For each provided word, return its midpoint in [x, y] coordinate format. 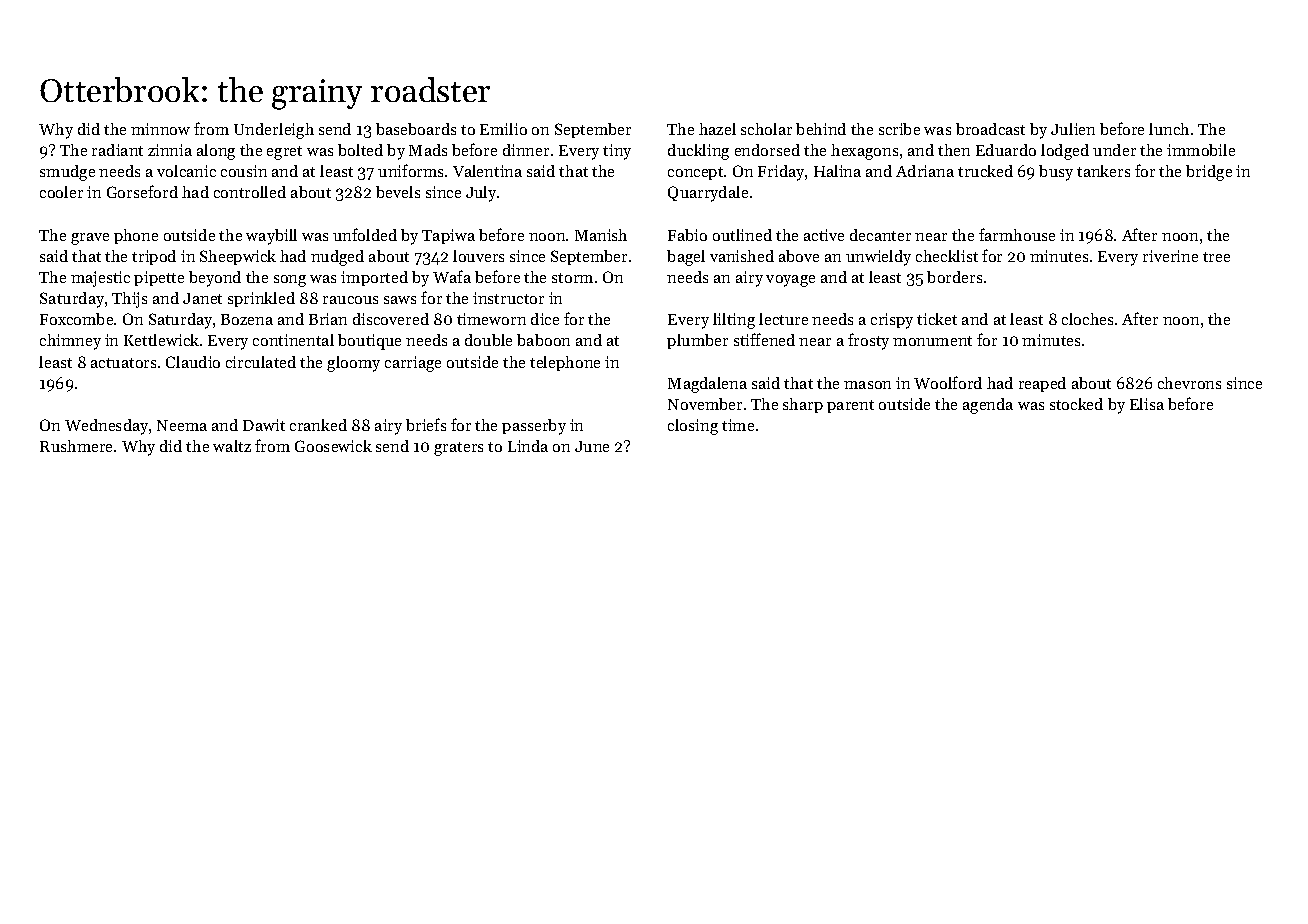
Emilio [503, 129]
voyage [790, 281]
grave [90, 239]
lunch [1169, 129]
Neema [182, 425]
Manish [601, 235]
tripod [154, 257]
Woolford [948, 382]
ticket [937, 319]
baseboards [416, 129]
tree [1216, 257]
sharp [803, 405]
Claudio [193, 362]
